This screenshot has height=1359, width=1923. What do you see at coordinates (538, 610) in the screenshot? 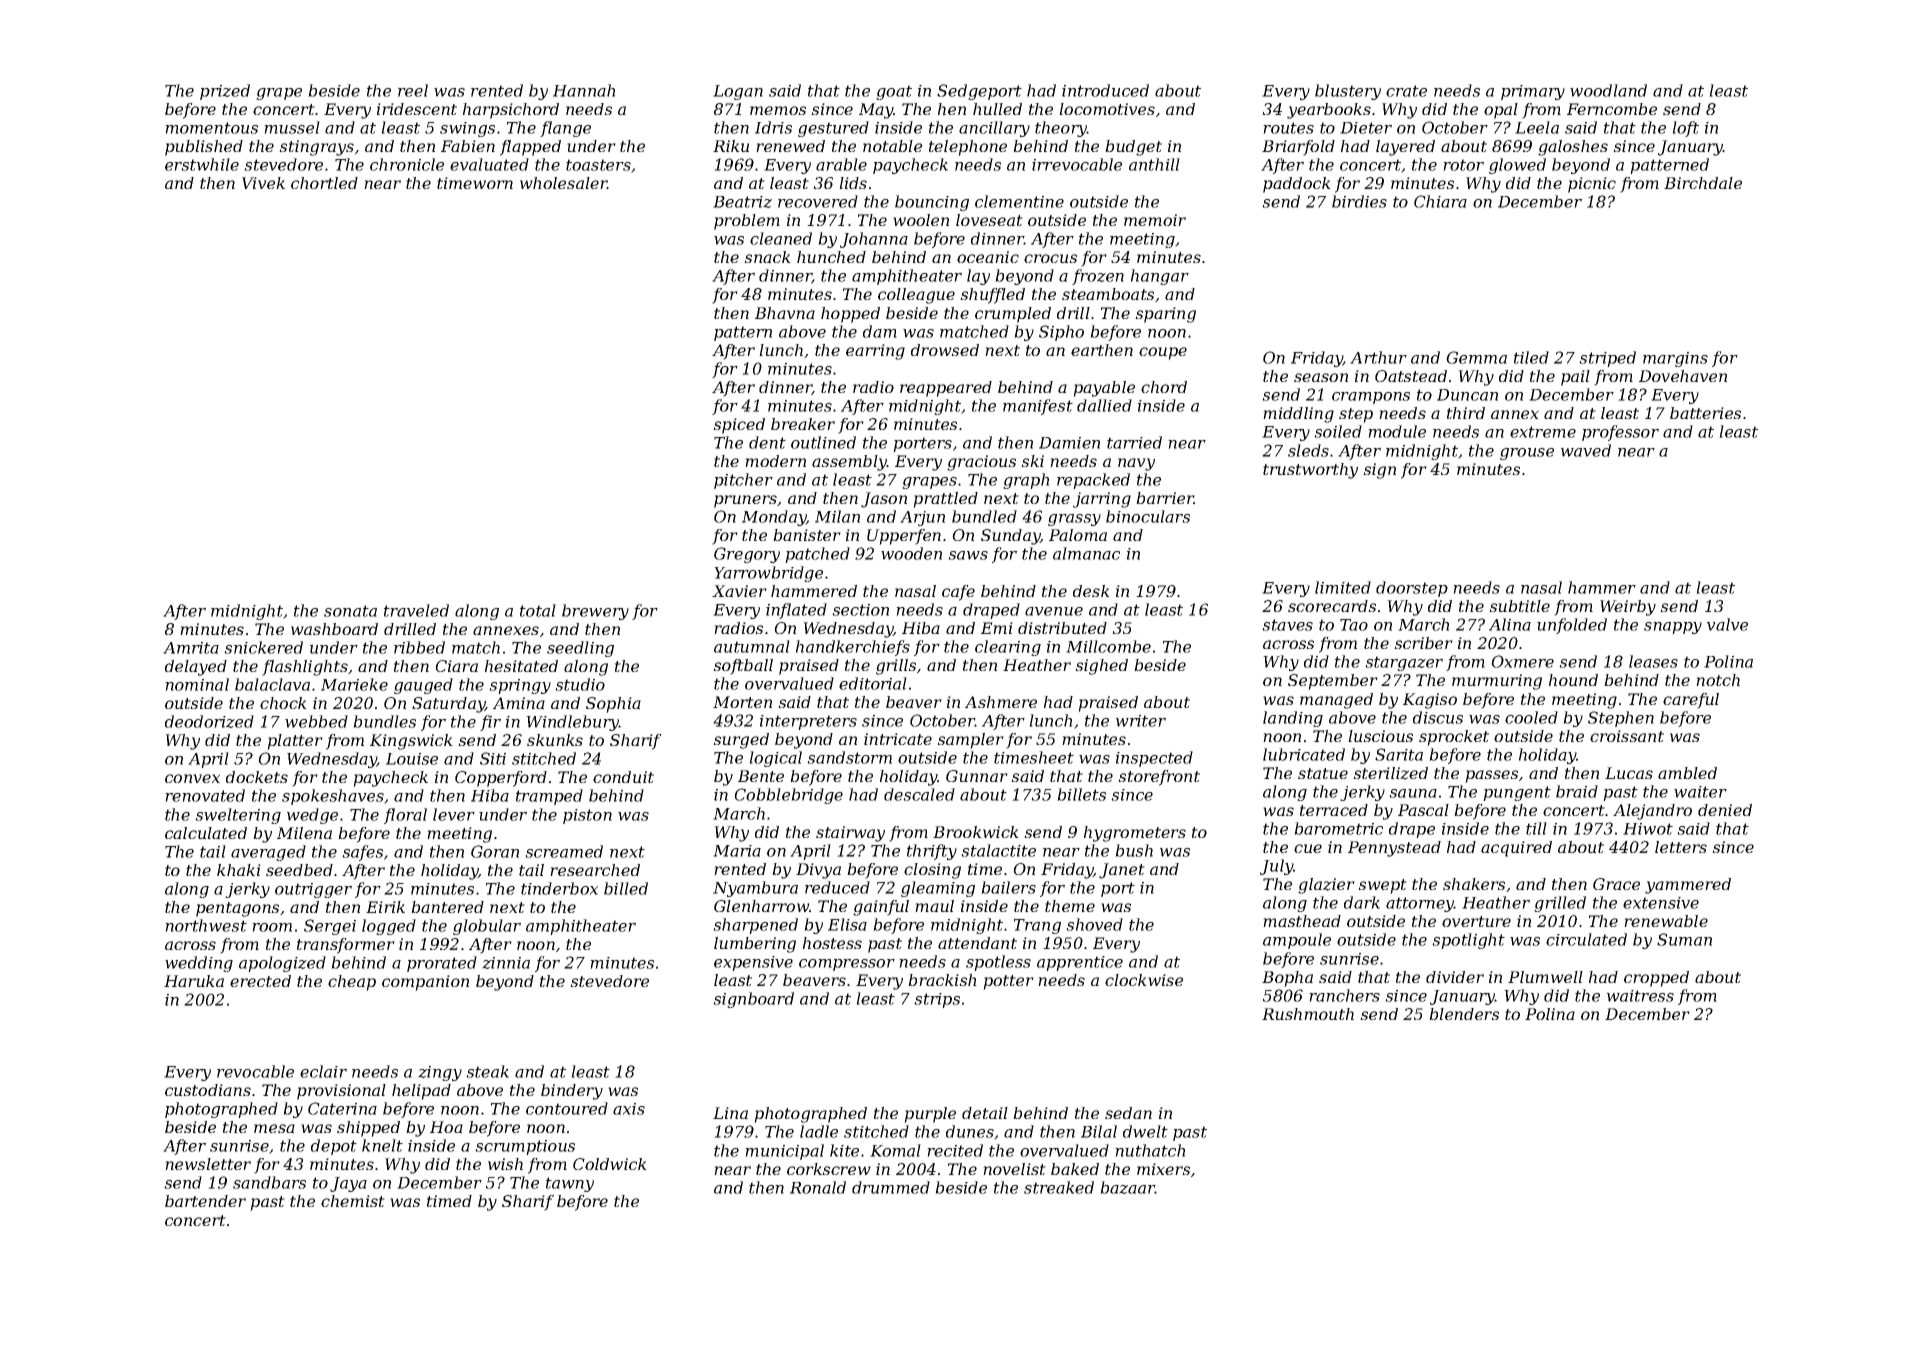
I see `total` at bounding box center [538, 610].
